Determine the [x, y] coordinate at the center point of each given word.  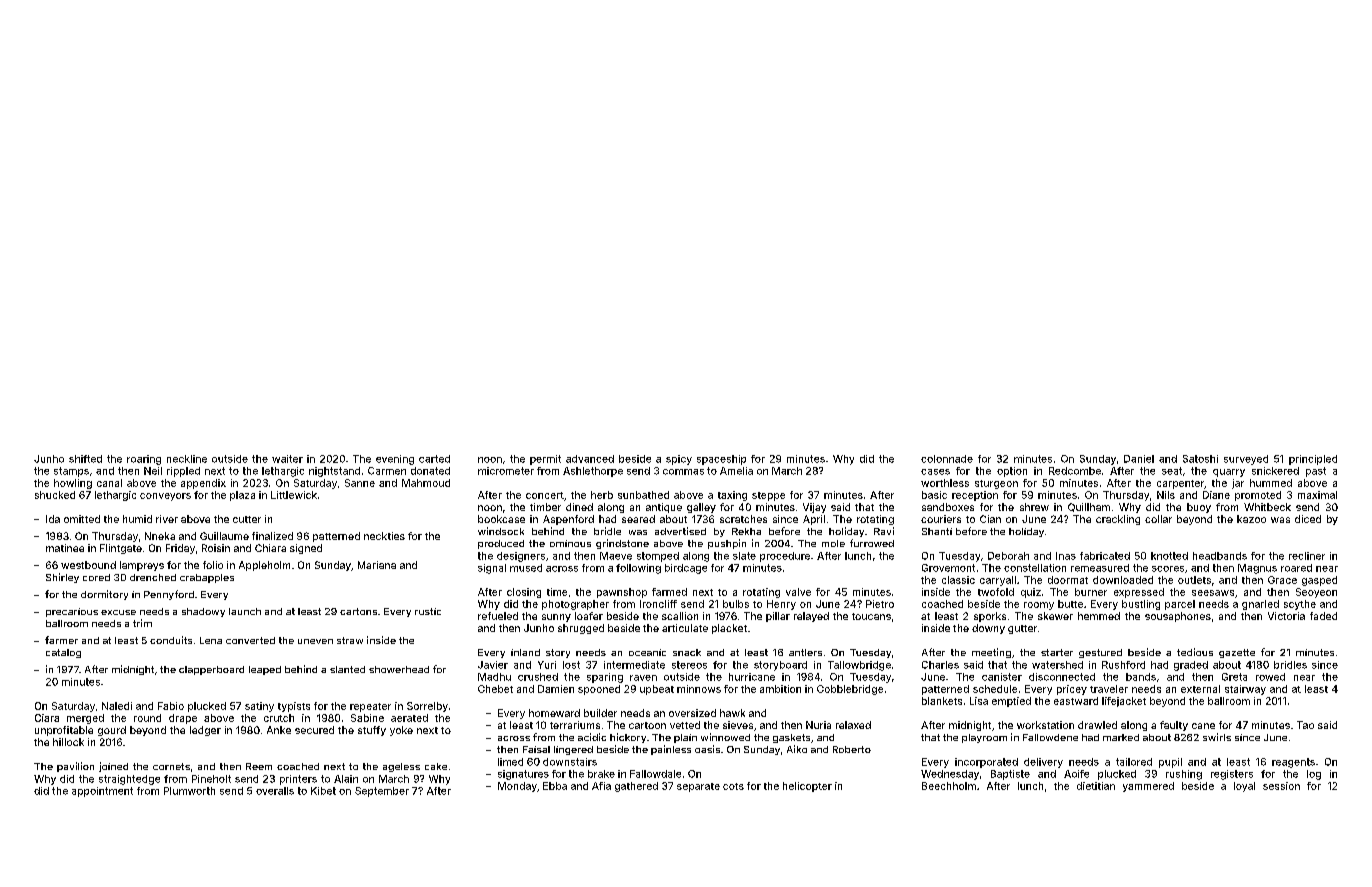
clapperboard [211, 670]
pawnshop [622, 593]
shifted [85, 459]
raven [643, 678]
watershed [1057, 665]
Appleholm [264, 566]
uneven [315, 641]
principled [1313, 460]
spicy [679, 460]
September [382, 792]
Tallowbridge [859, 666]
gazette [1237, 653]
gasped [1319, 581]
